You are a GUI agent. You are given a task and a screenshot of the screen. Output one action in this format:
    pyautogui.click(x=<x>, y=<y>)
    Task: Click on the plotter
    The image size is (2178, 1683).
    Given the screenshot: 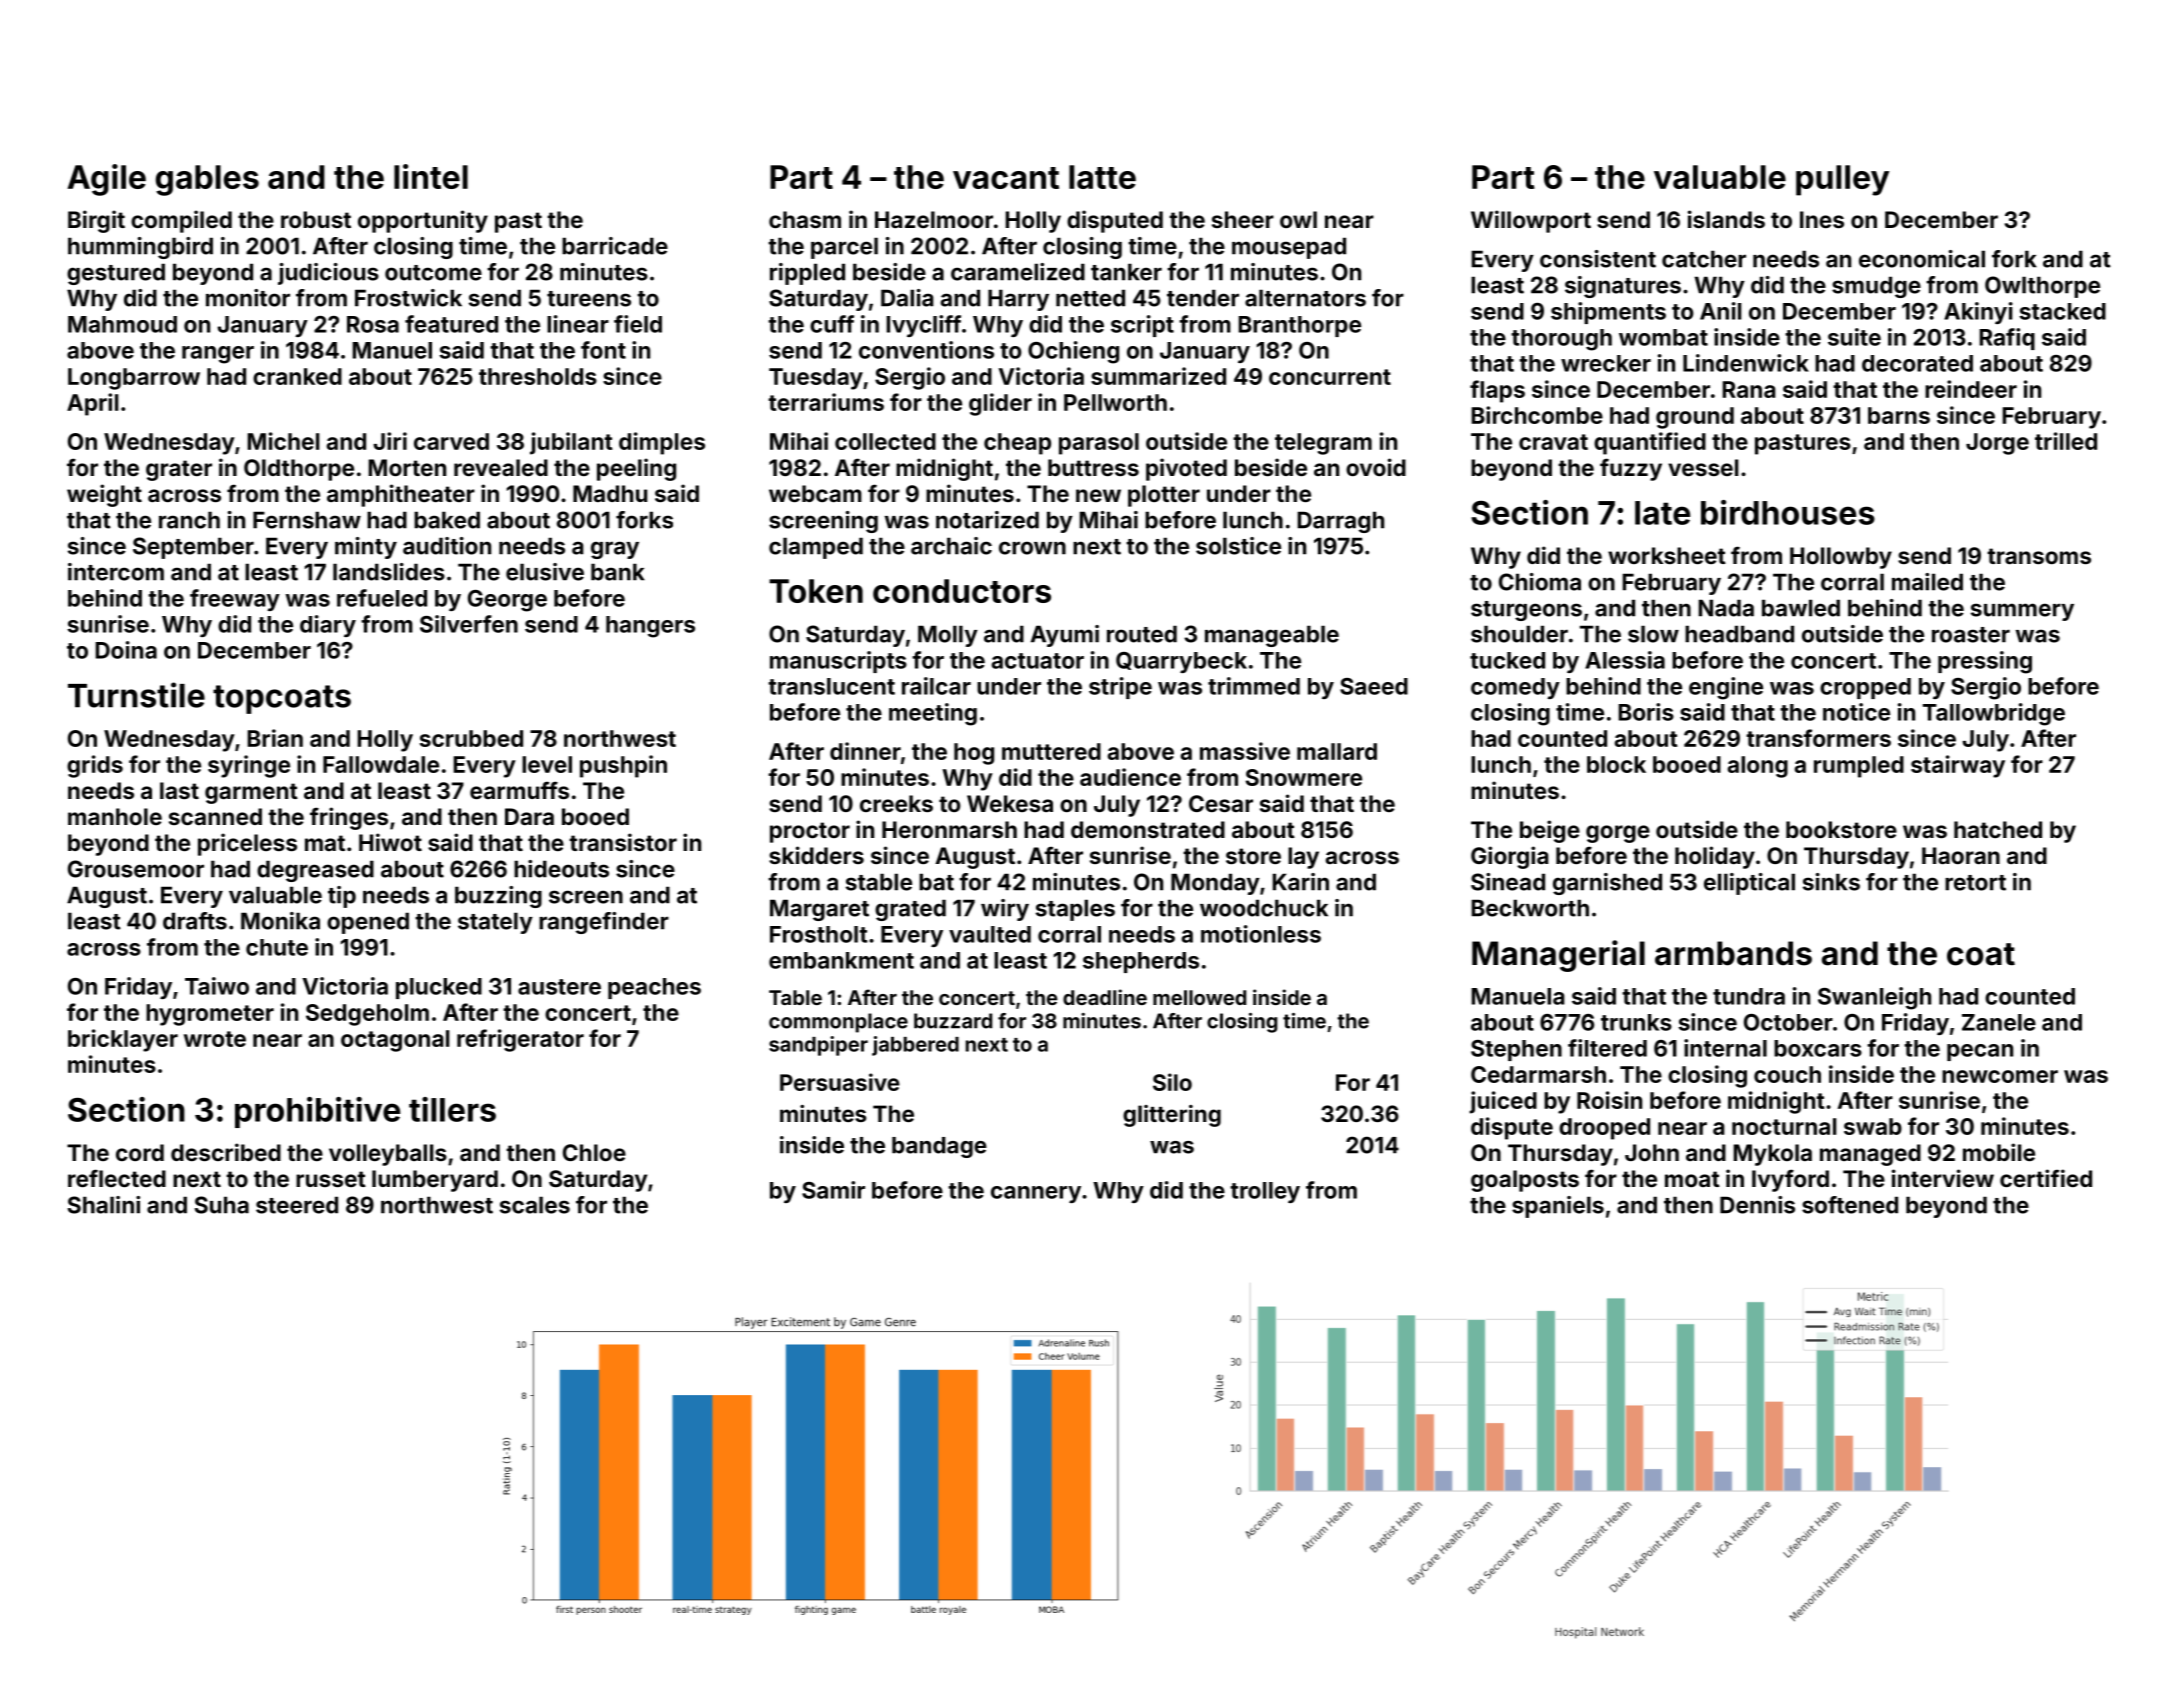 What is the action you would take?
    pyautogui.click(x=1164, y=496)
